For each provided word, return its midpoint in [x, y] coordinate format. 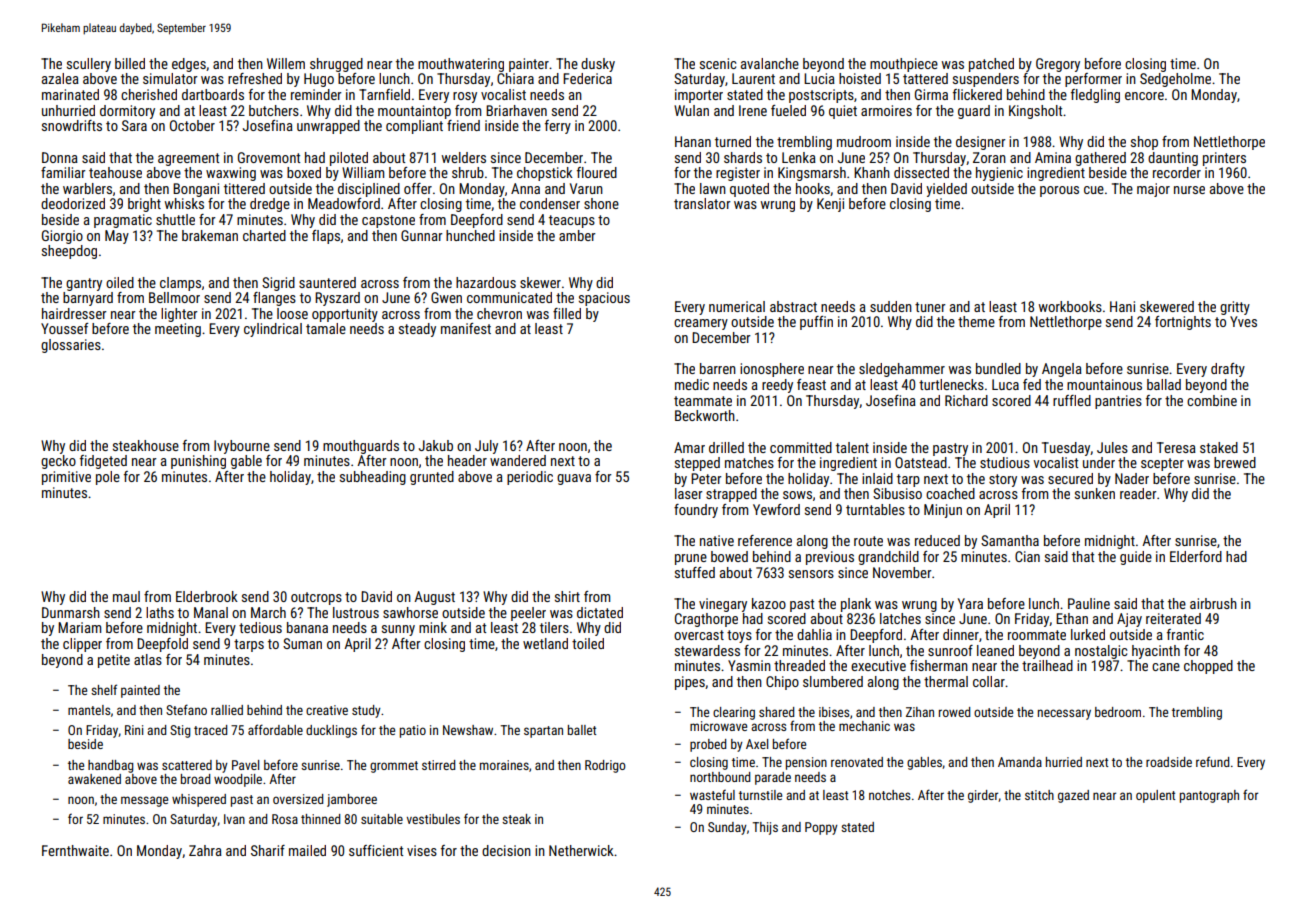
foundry [696, 511]
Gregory [1058, 65]
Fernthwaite [75, 850]
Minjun [943, 511]
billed [130, 63]
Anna [525, 188]
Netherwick [581, 850]
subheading [373, 478]
